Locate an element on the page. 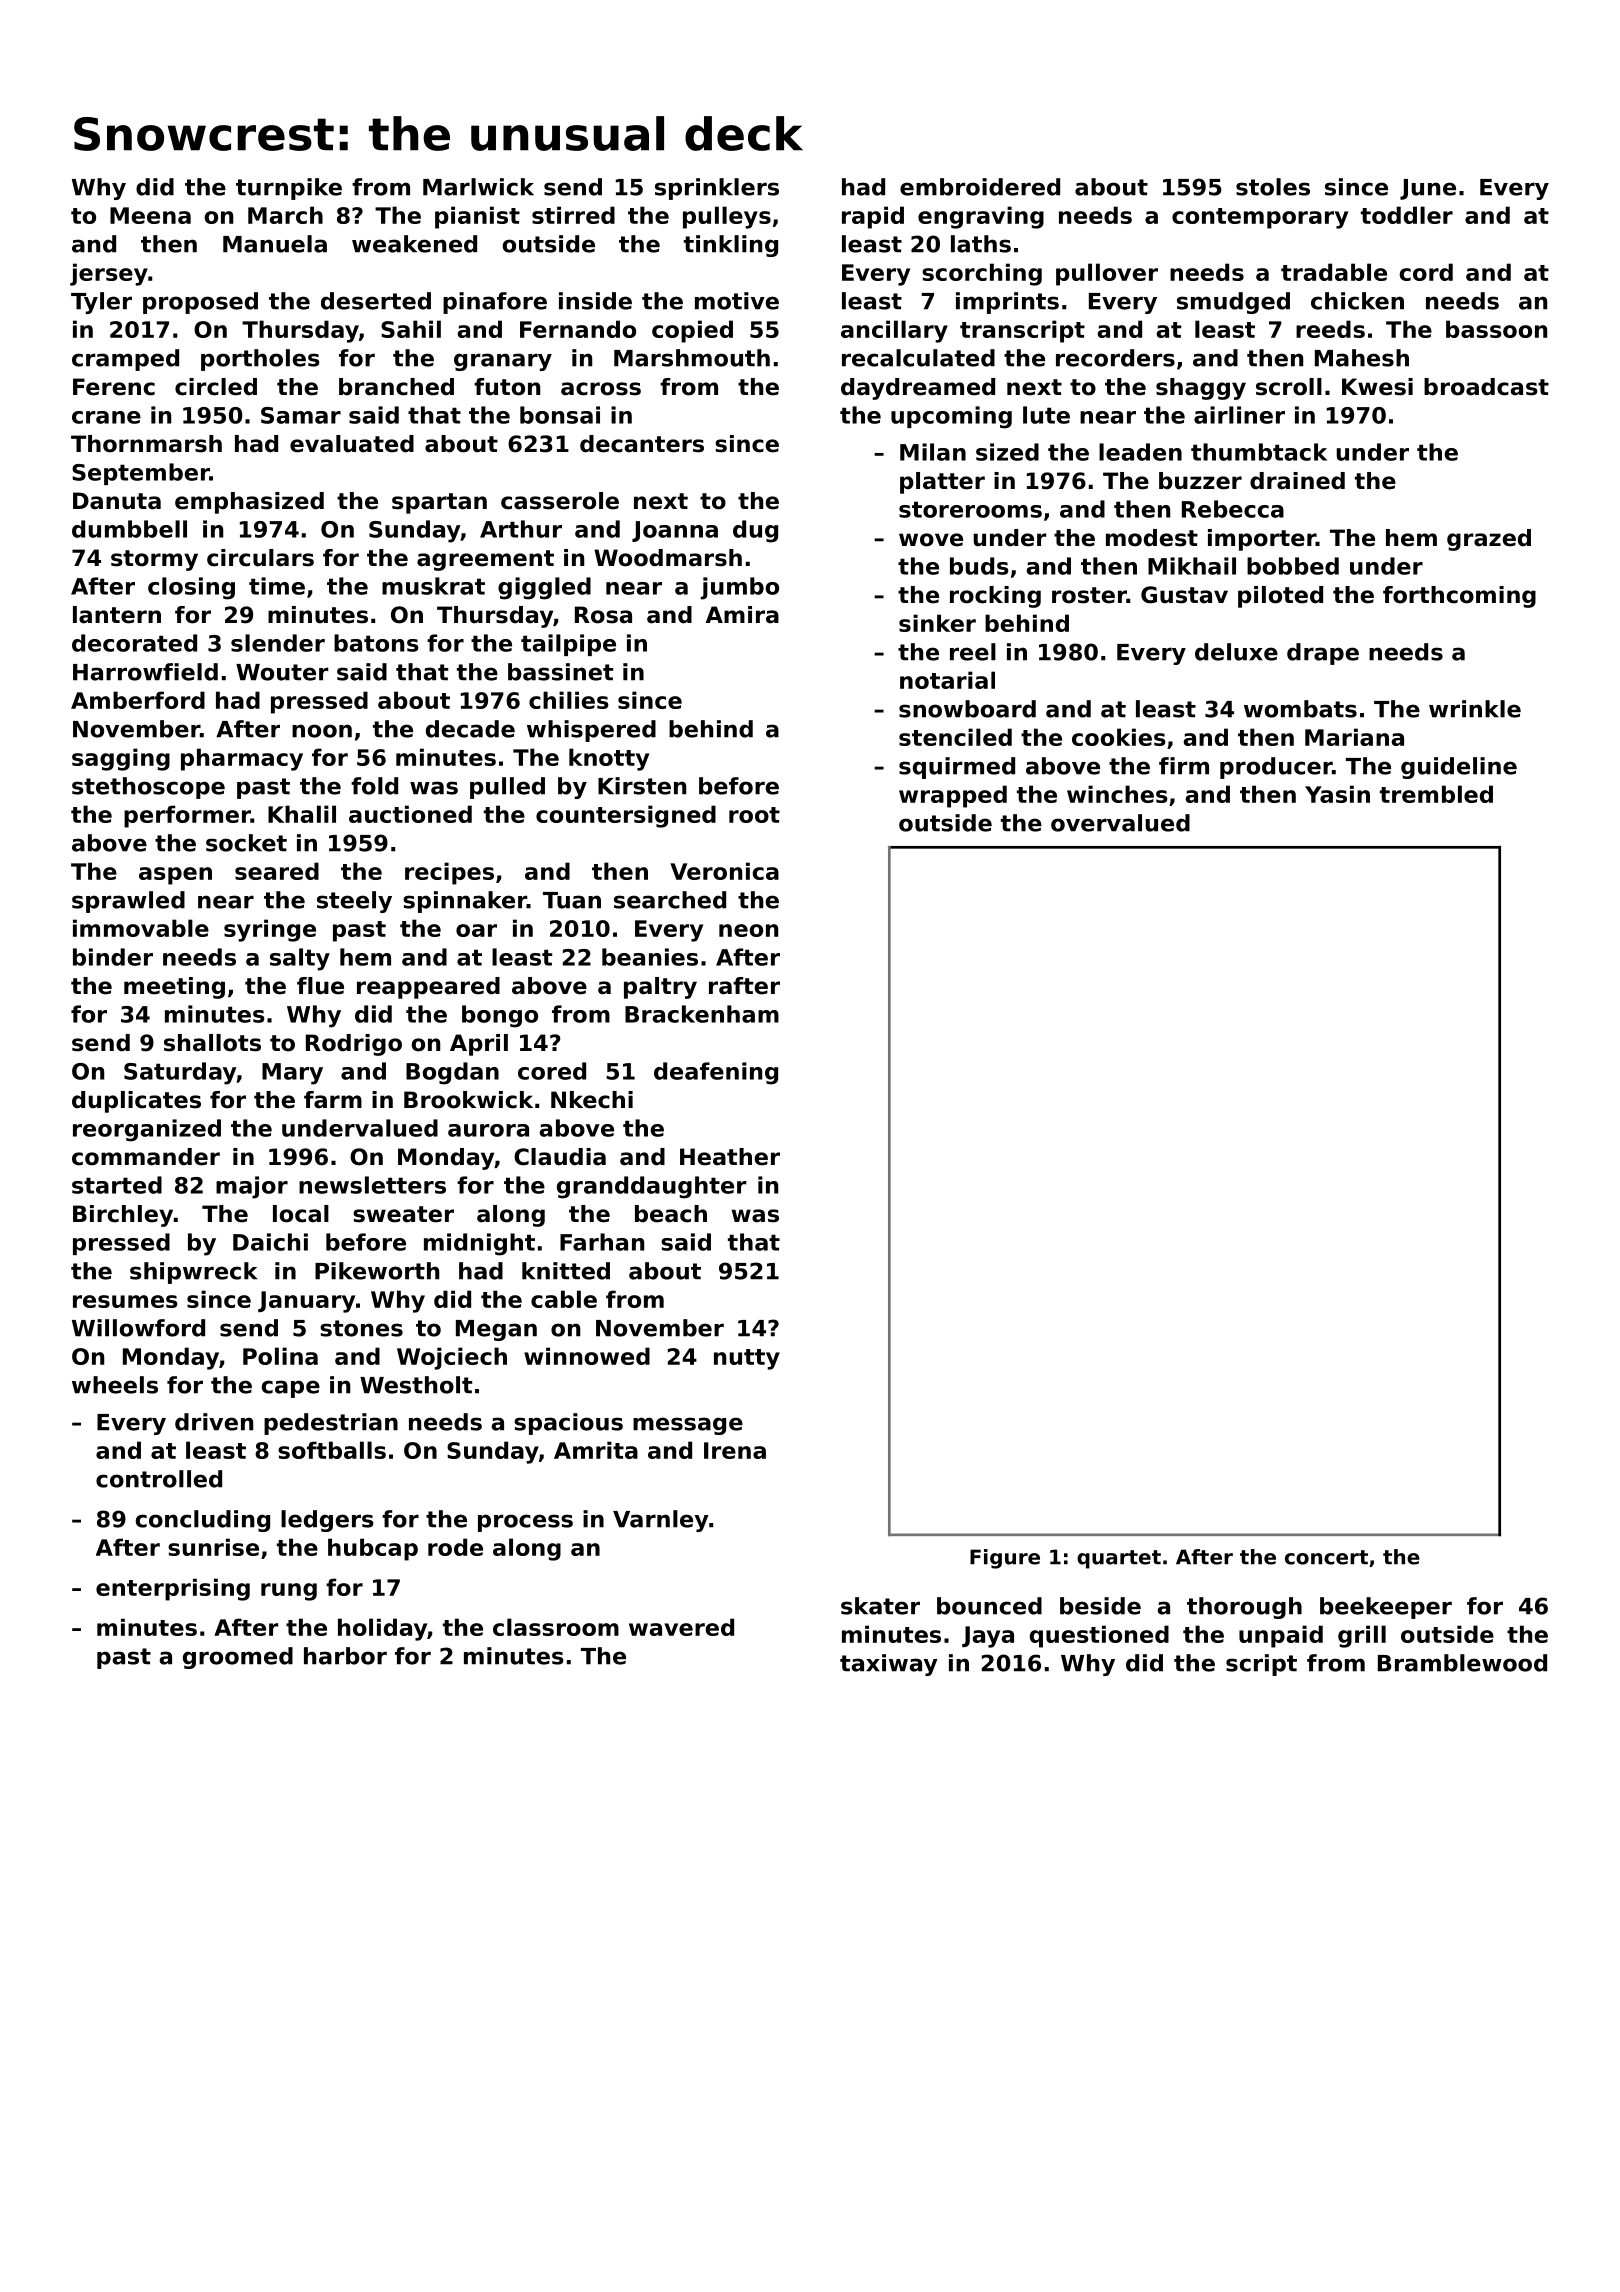 Image resolution: width=1620 pixels, height=2292 pixels. Heather is located at coordinates (730, 1157).
